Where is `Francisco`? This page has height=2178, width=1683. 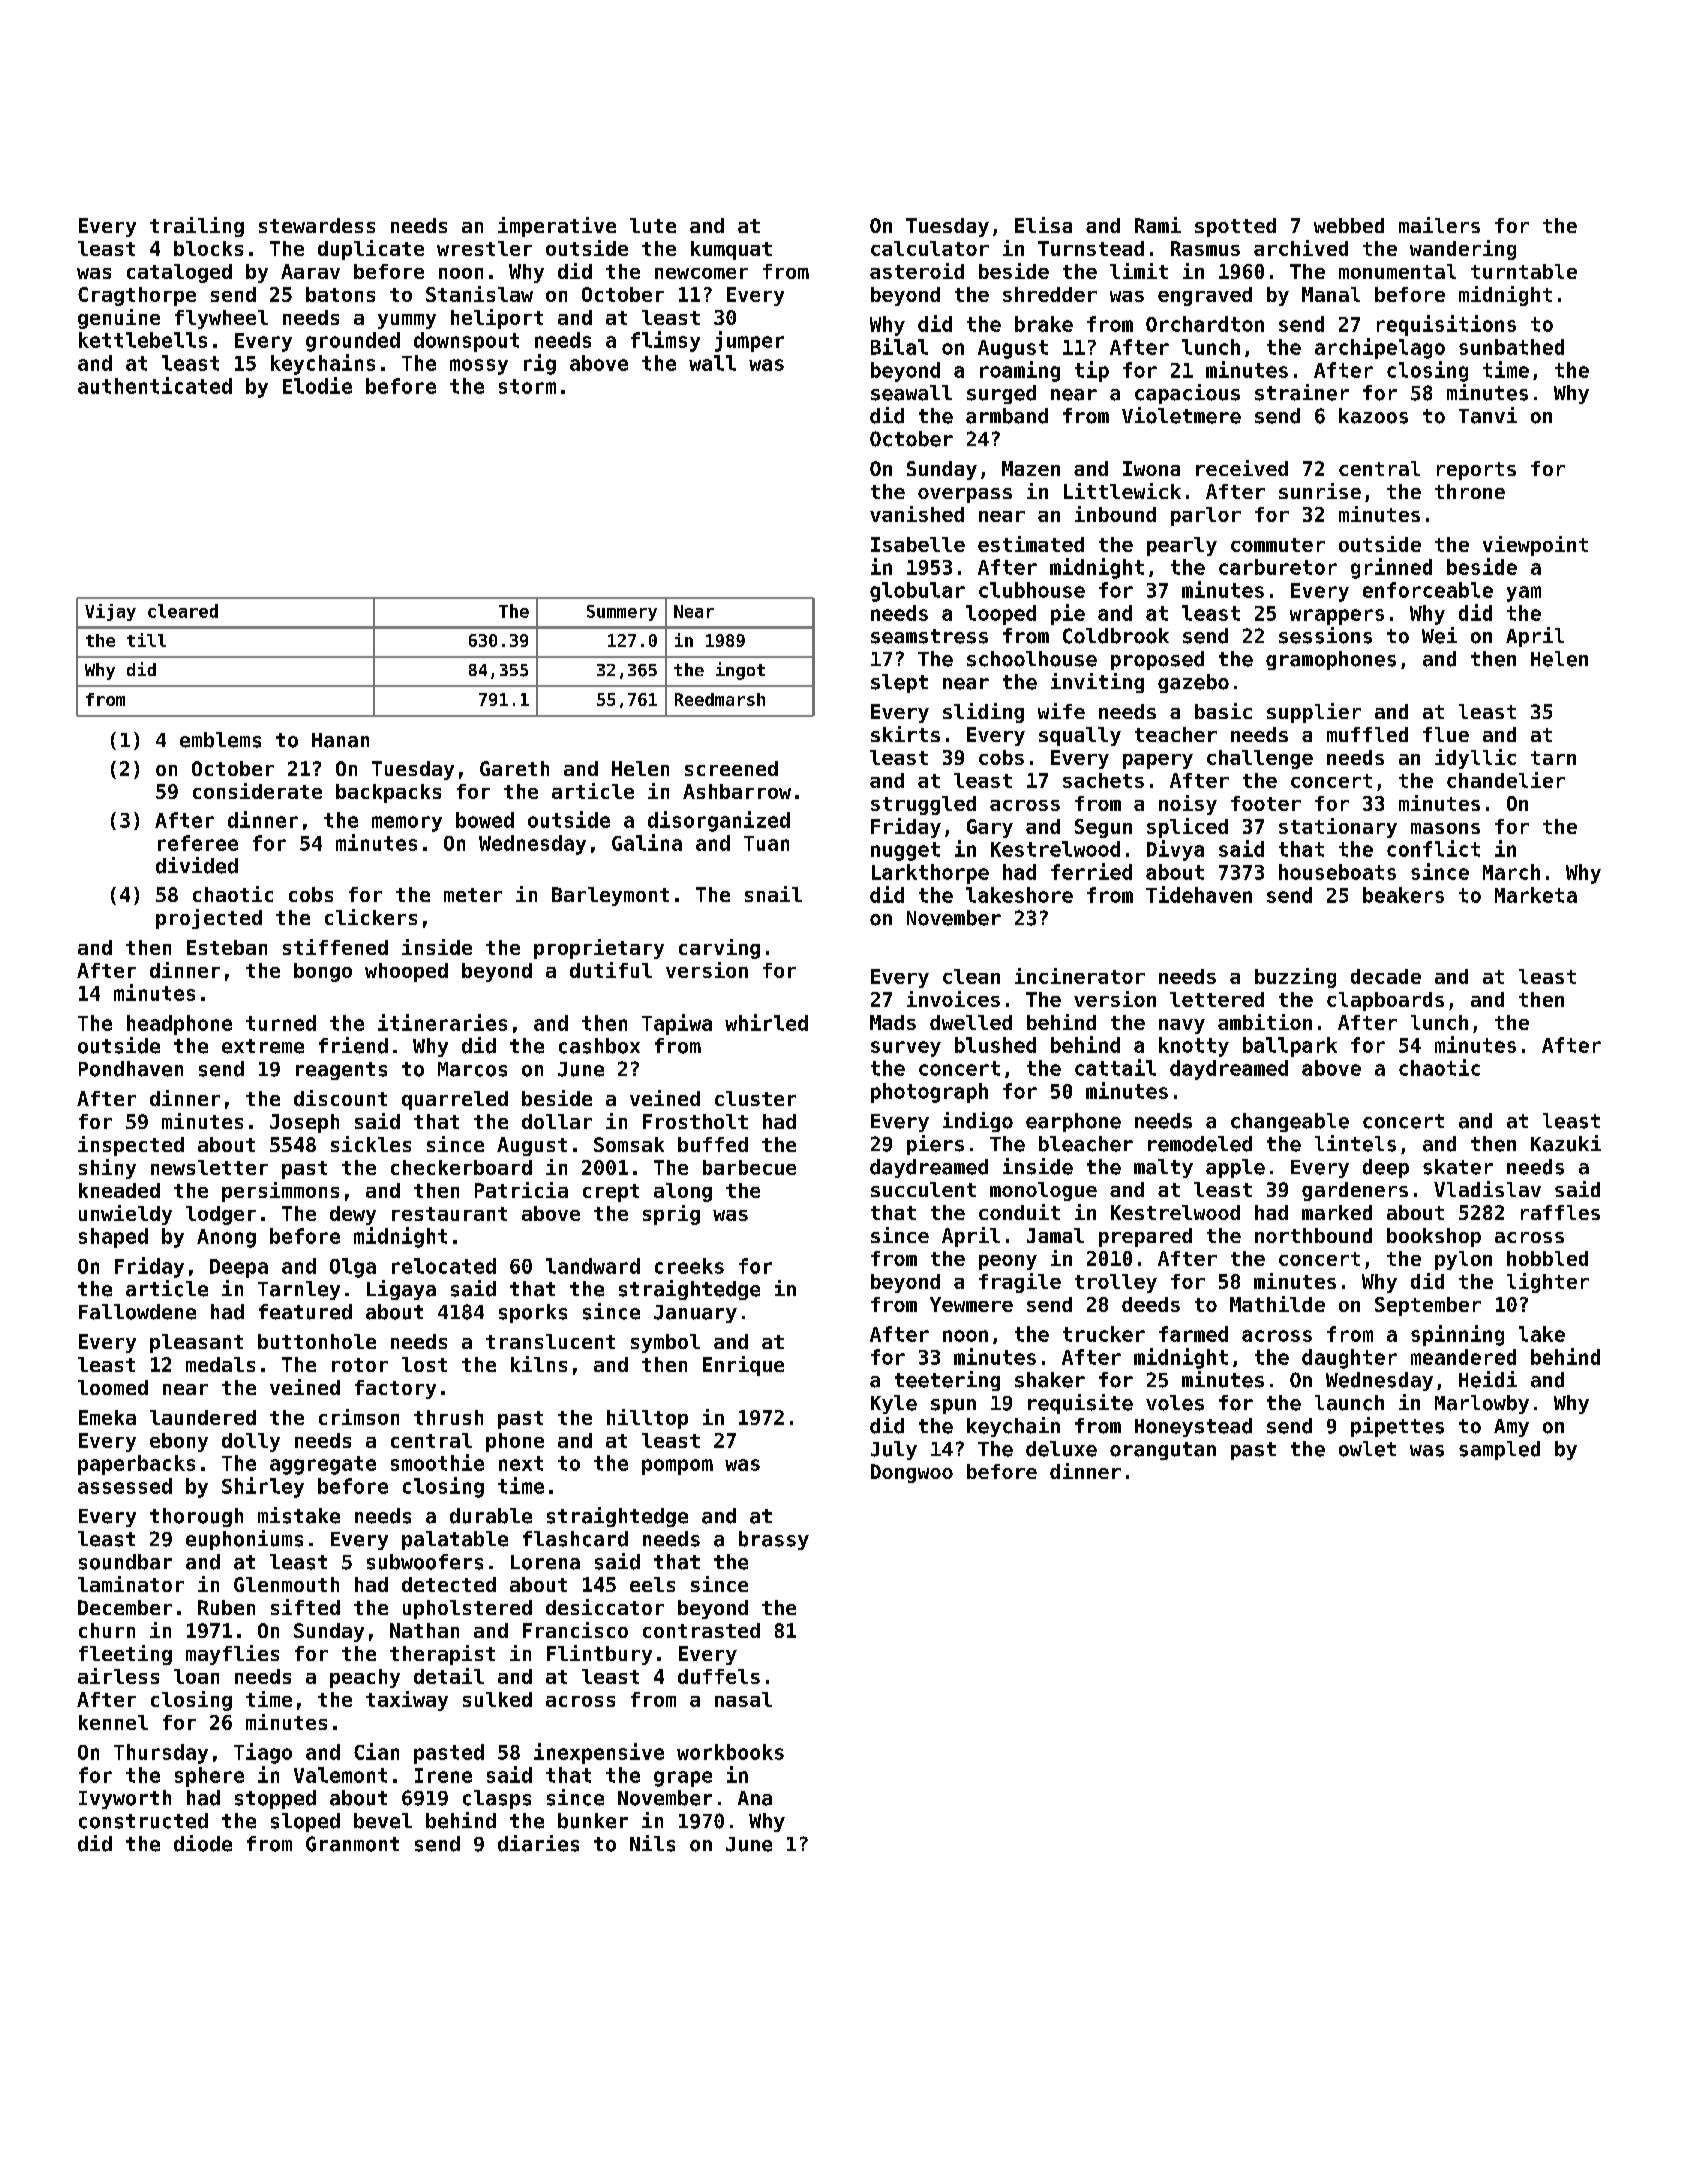 Francisco is located at coordinates (575, 1630).
